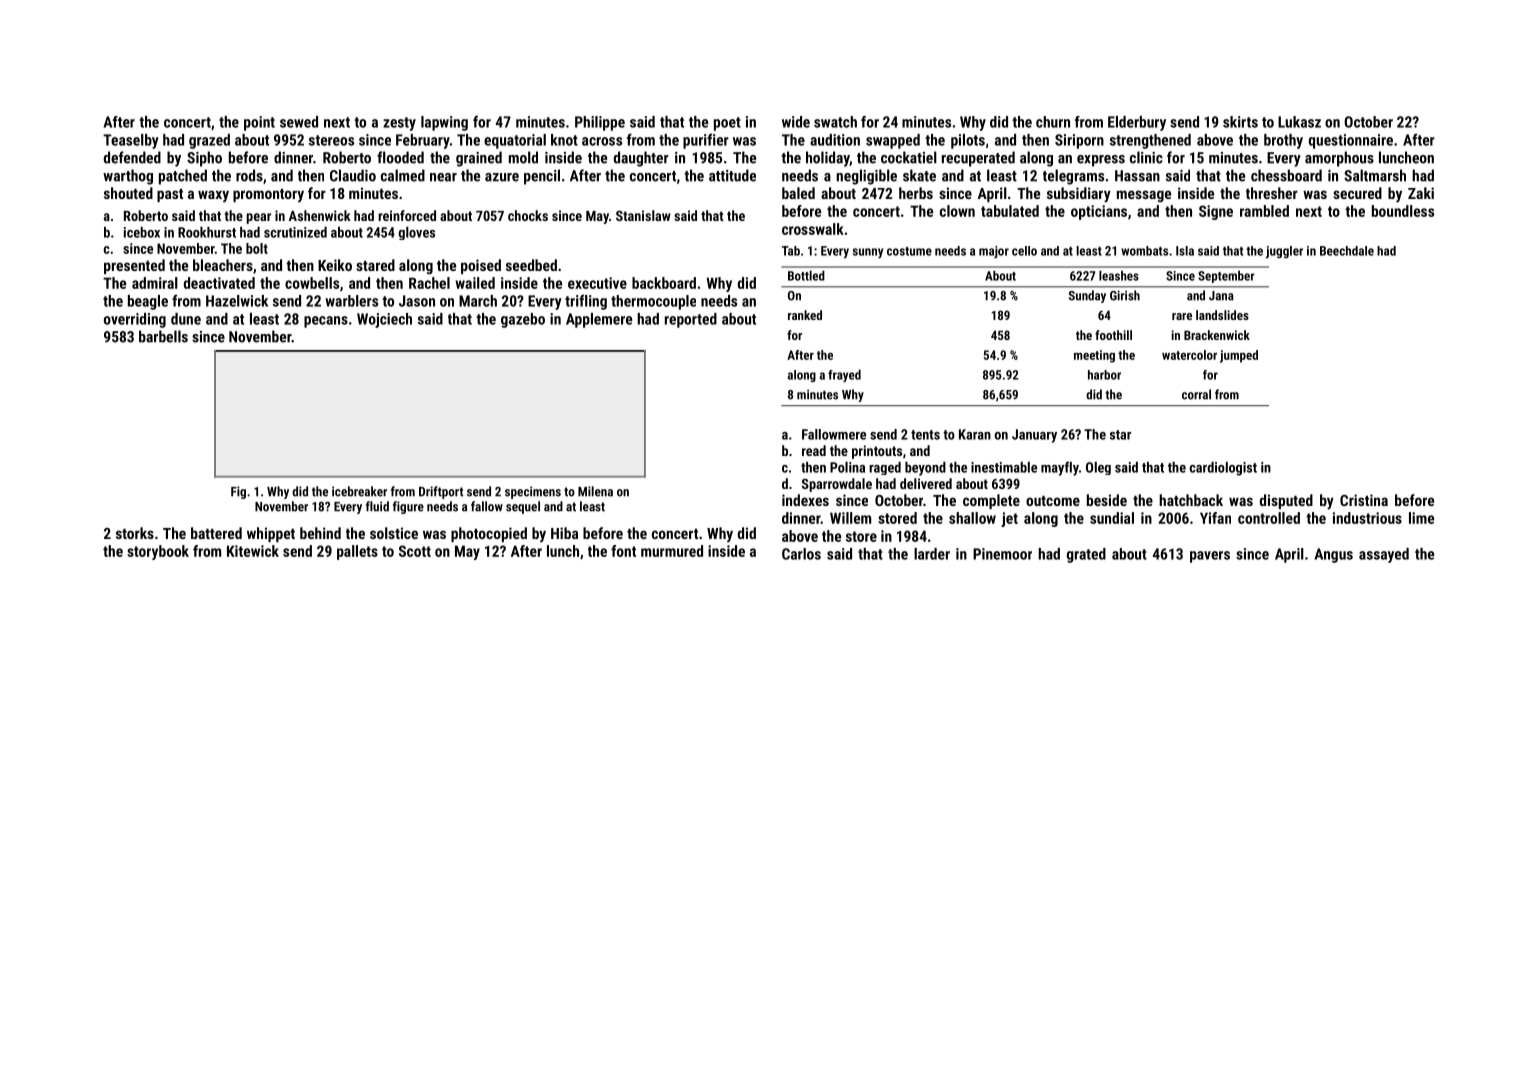 This document has width=1538, height=1087. I want to click on icebreaker, so click(359, 491).
